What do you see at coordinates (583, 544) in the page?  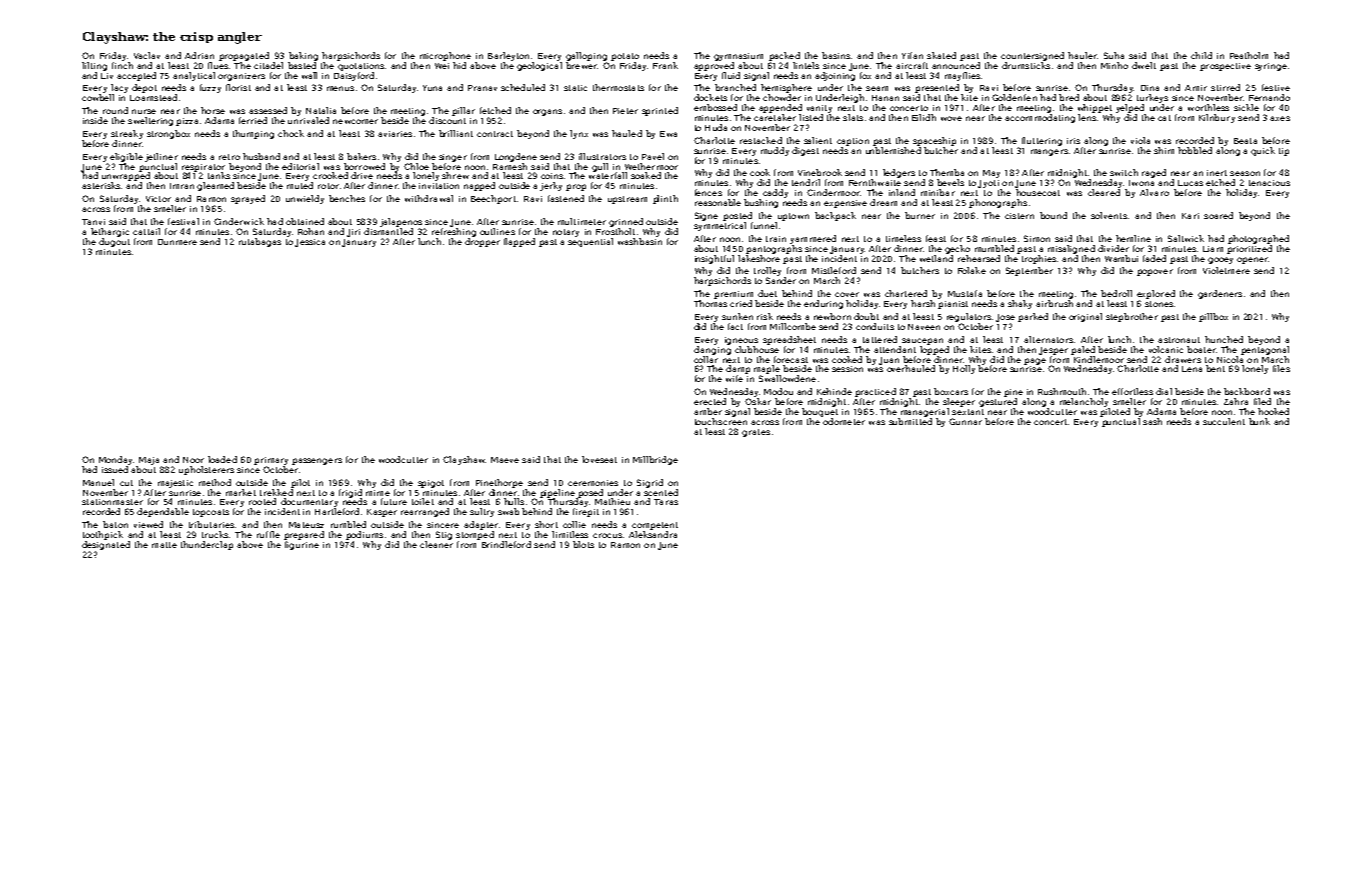 I see `blots` at bounding box center [583, 544].
